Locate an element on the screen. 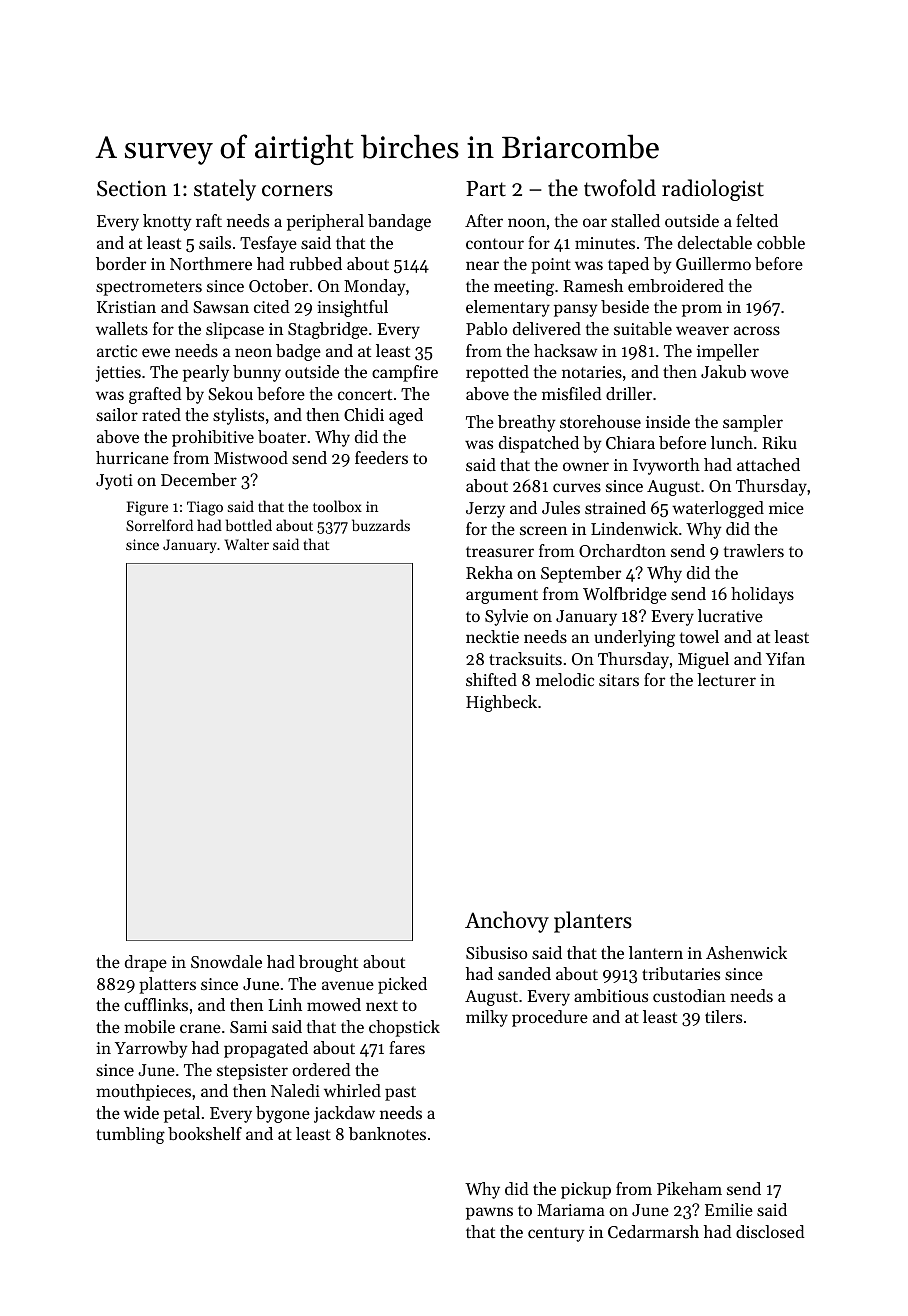  planters is located at coordinates (593, 922).
